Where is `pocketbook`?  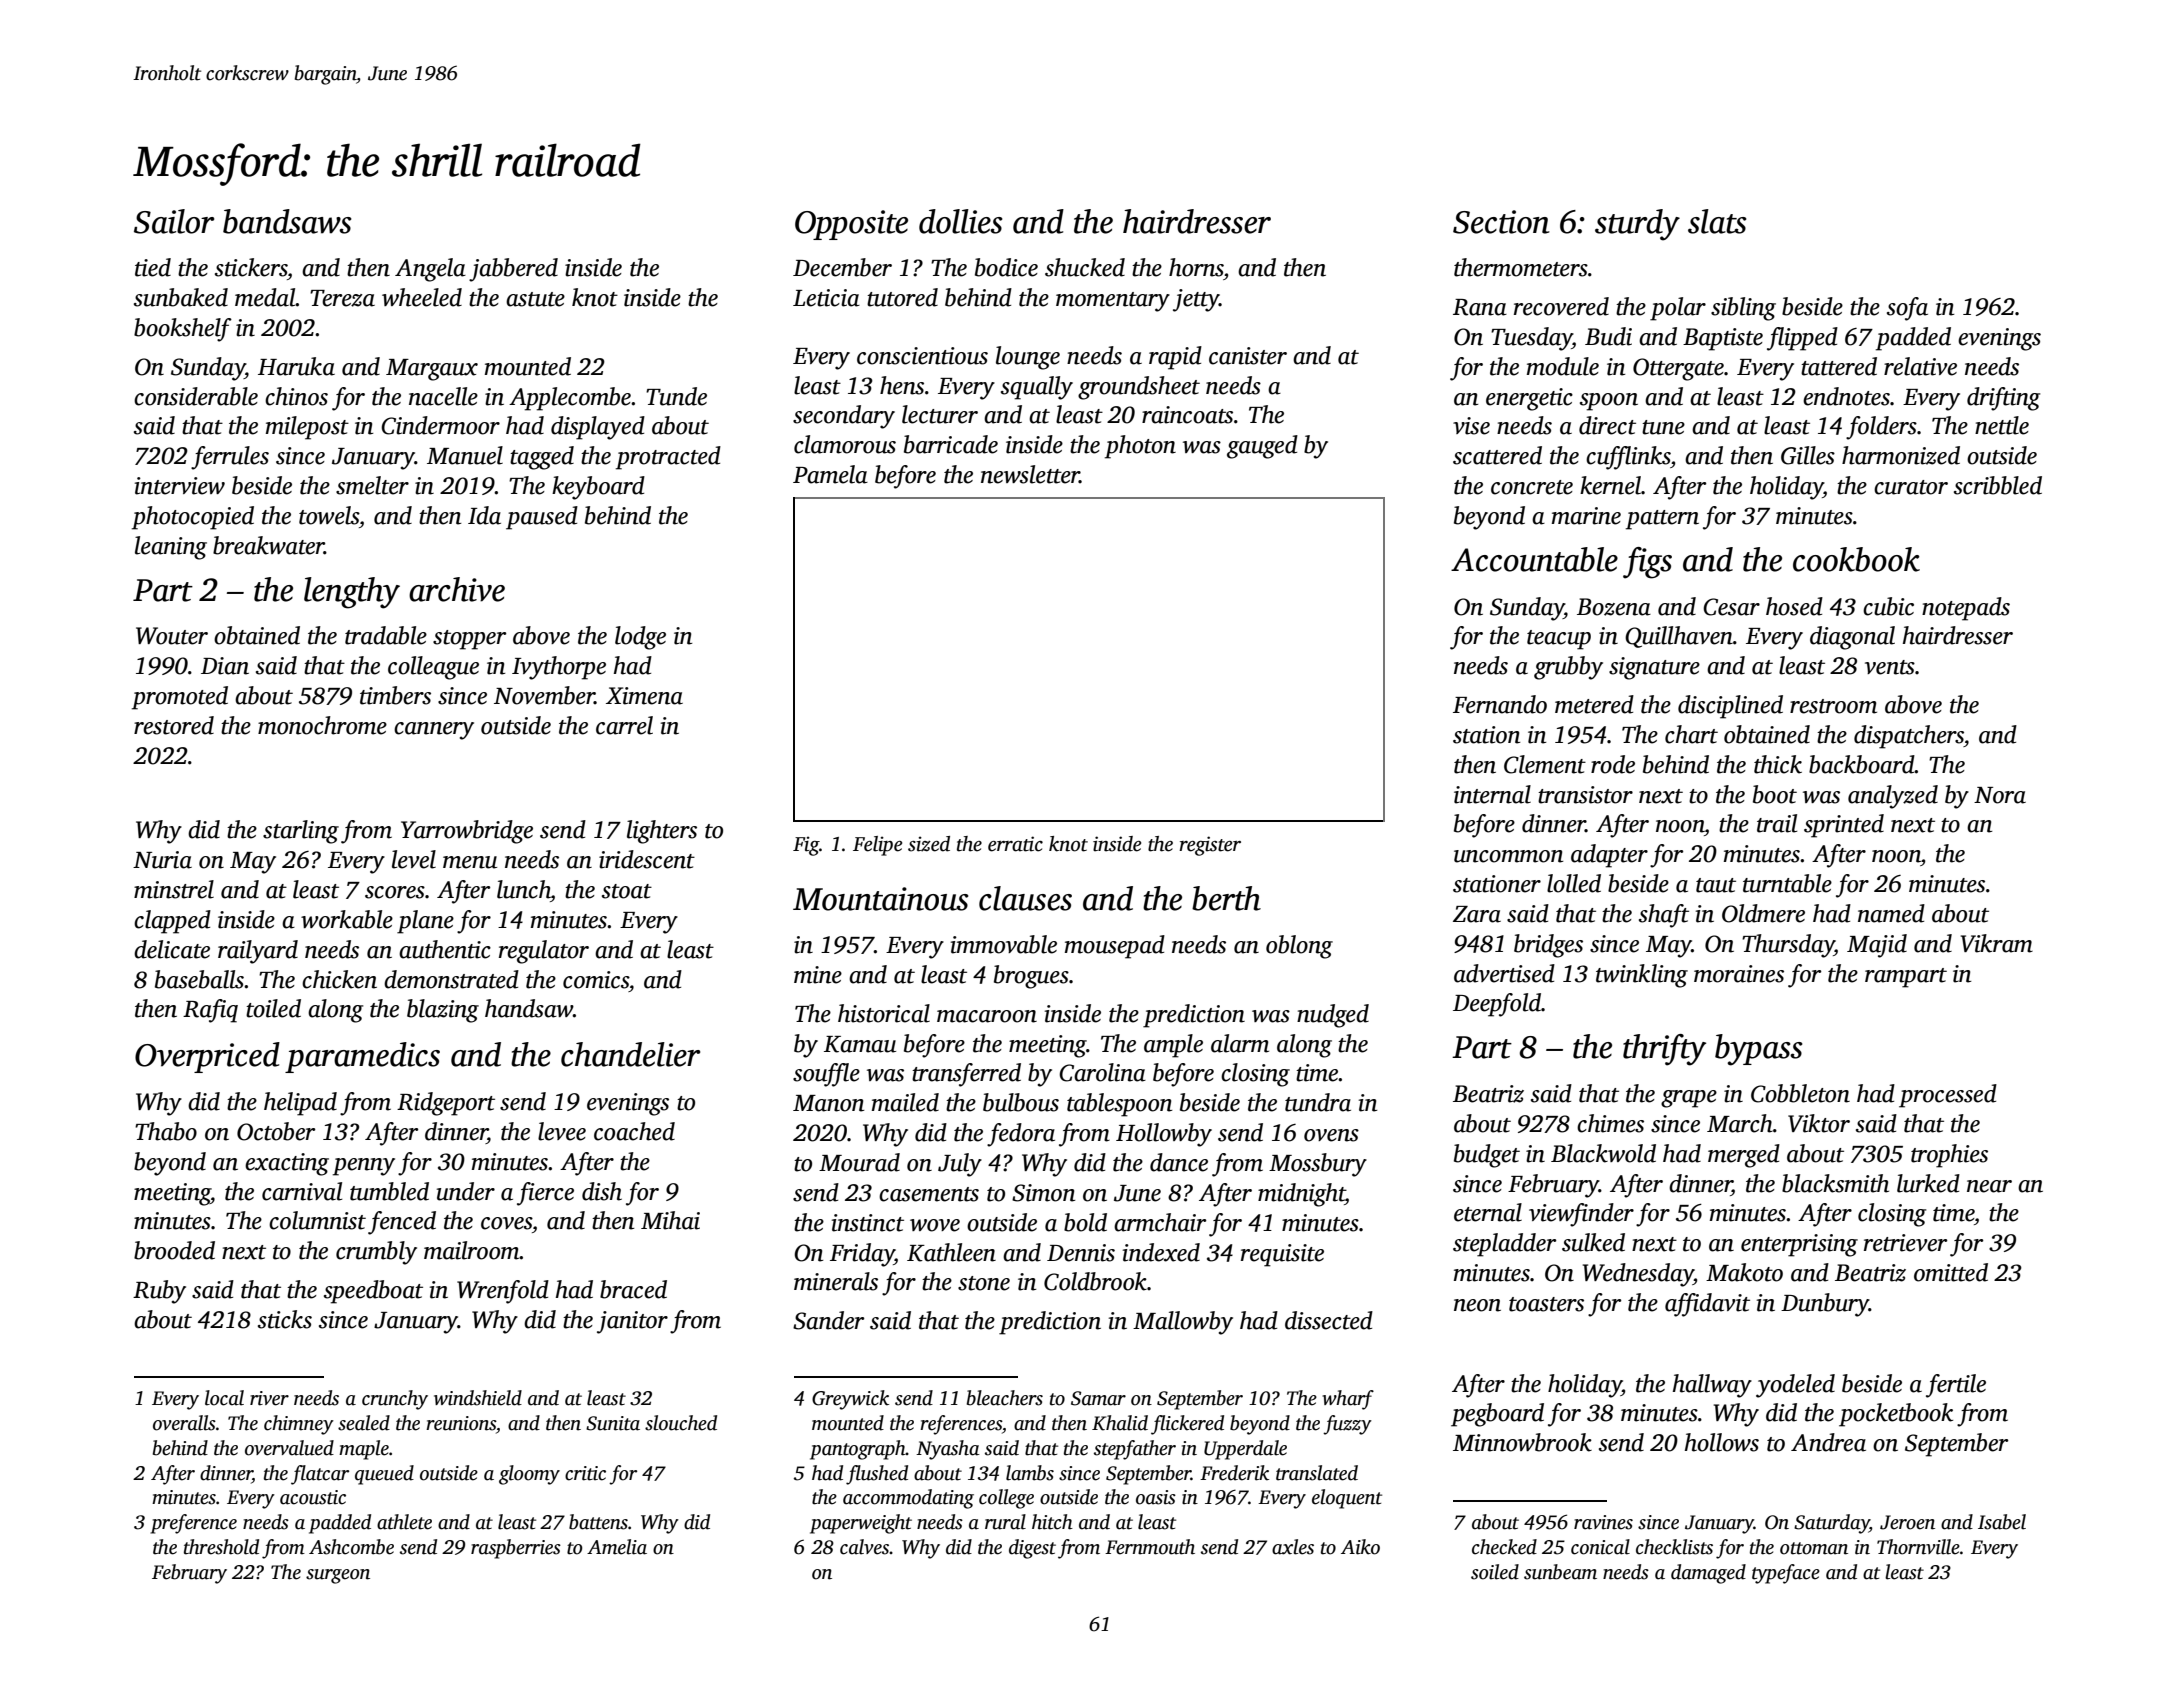
pocketbook is located at coordinates (1896, 1415).
